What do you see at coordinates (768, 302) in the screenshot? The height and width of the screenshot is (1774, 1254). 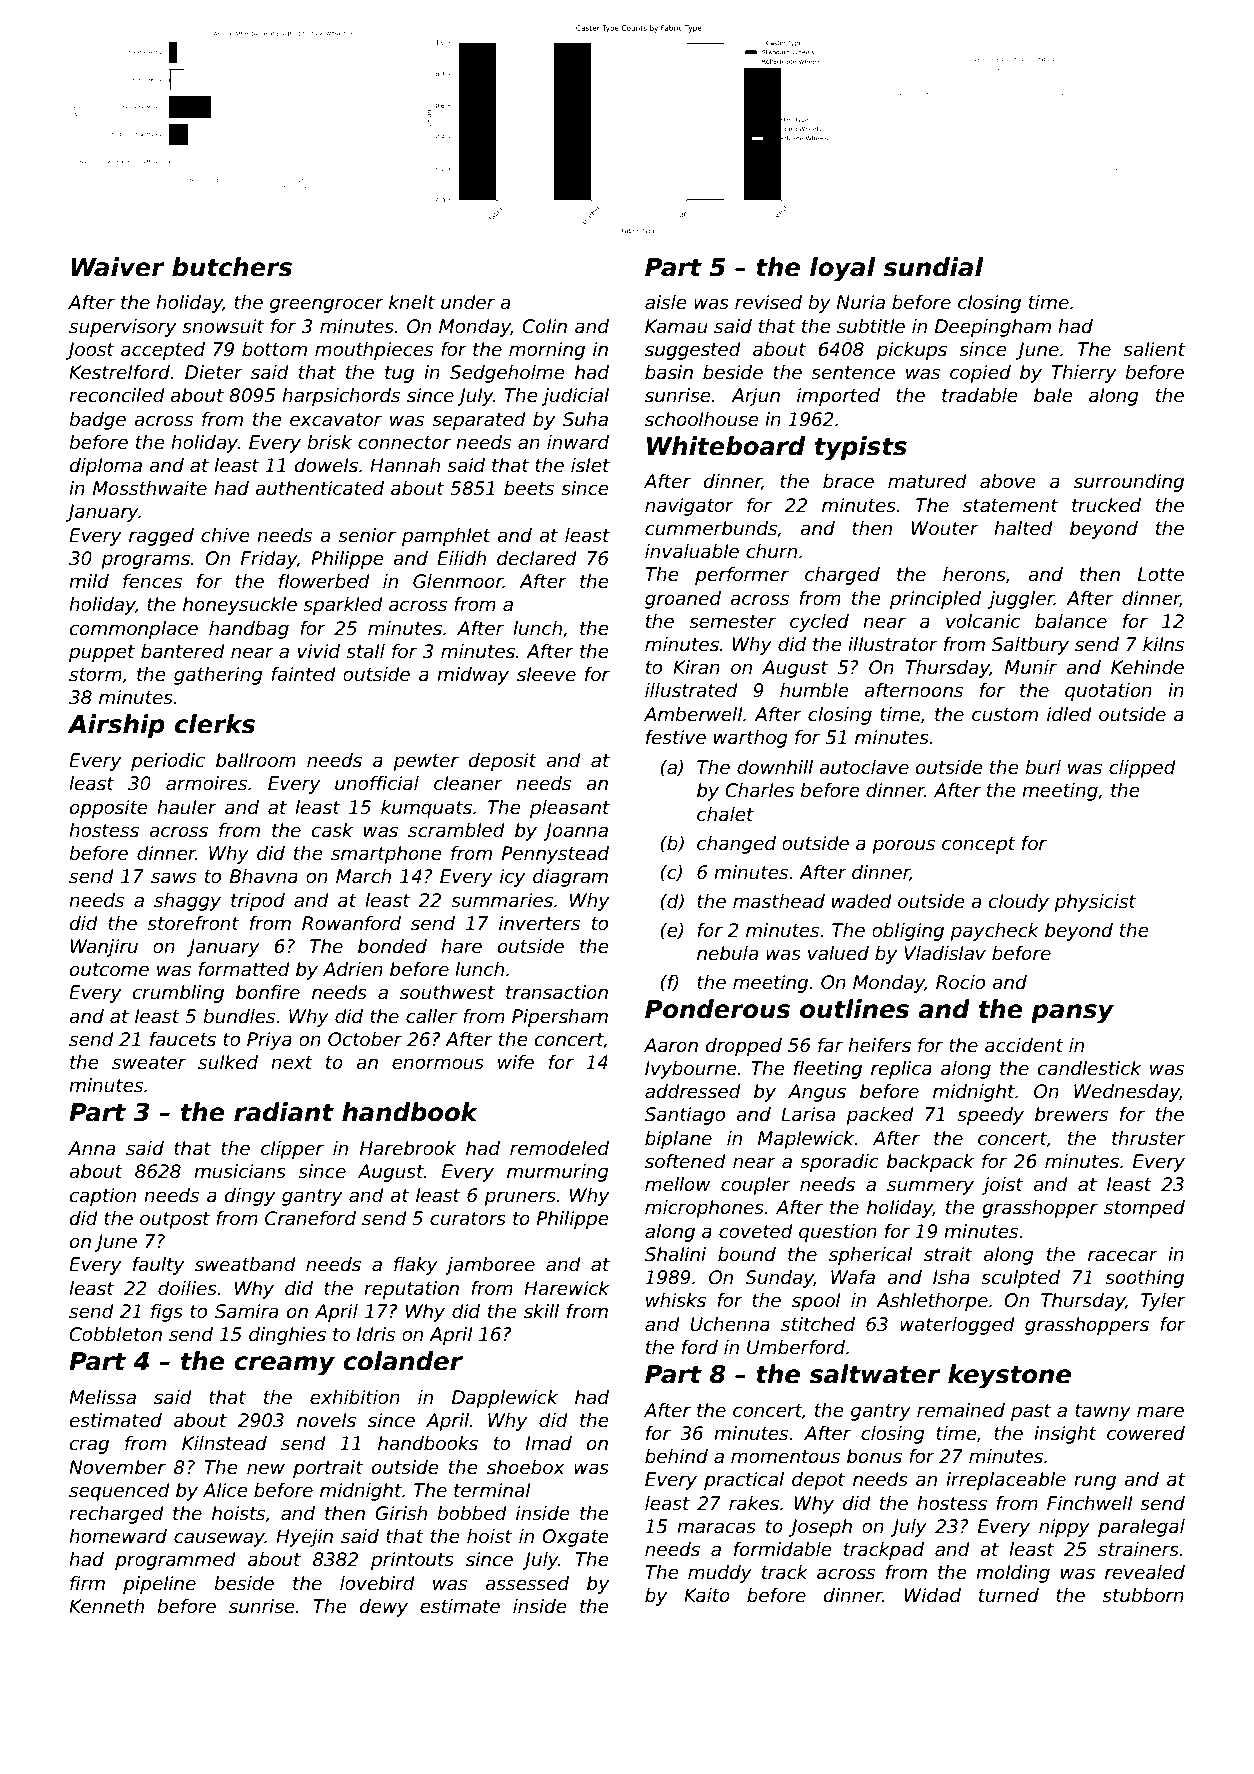 I see `revised` at bounding box center [768, 302].
